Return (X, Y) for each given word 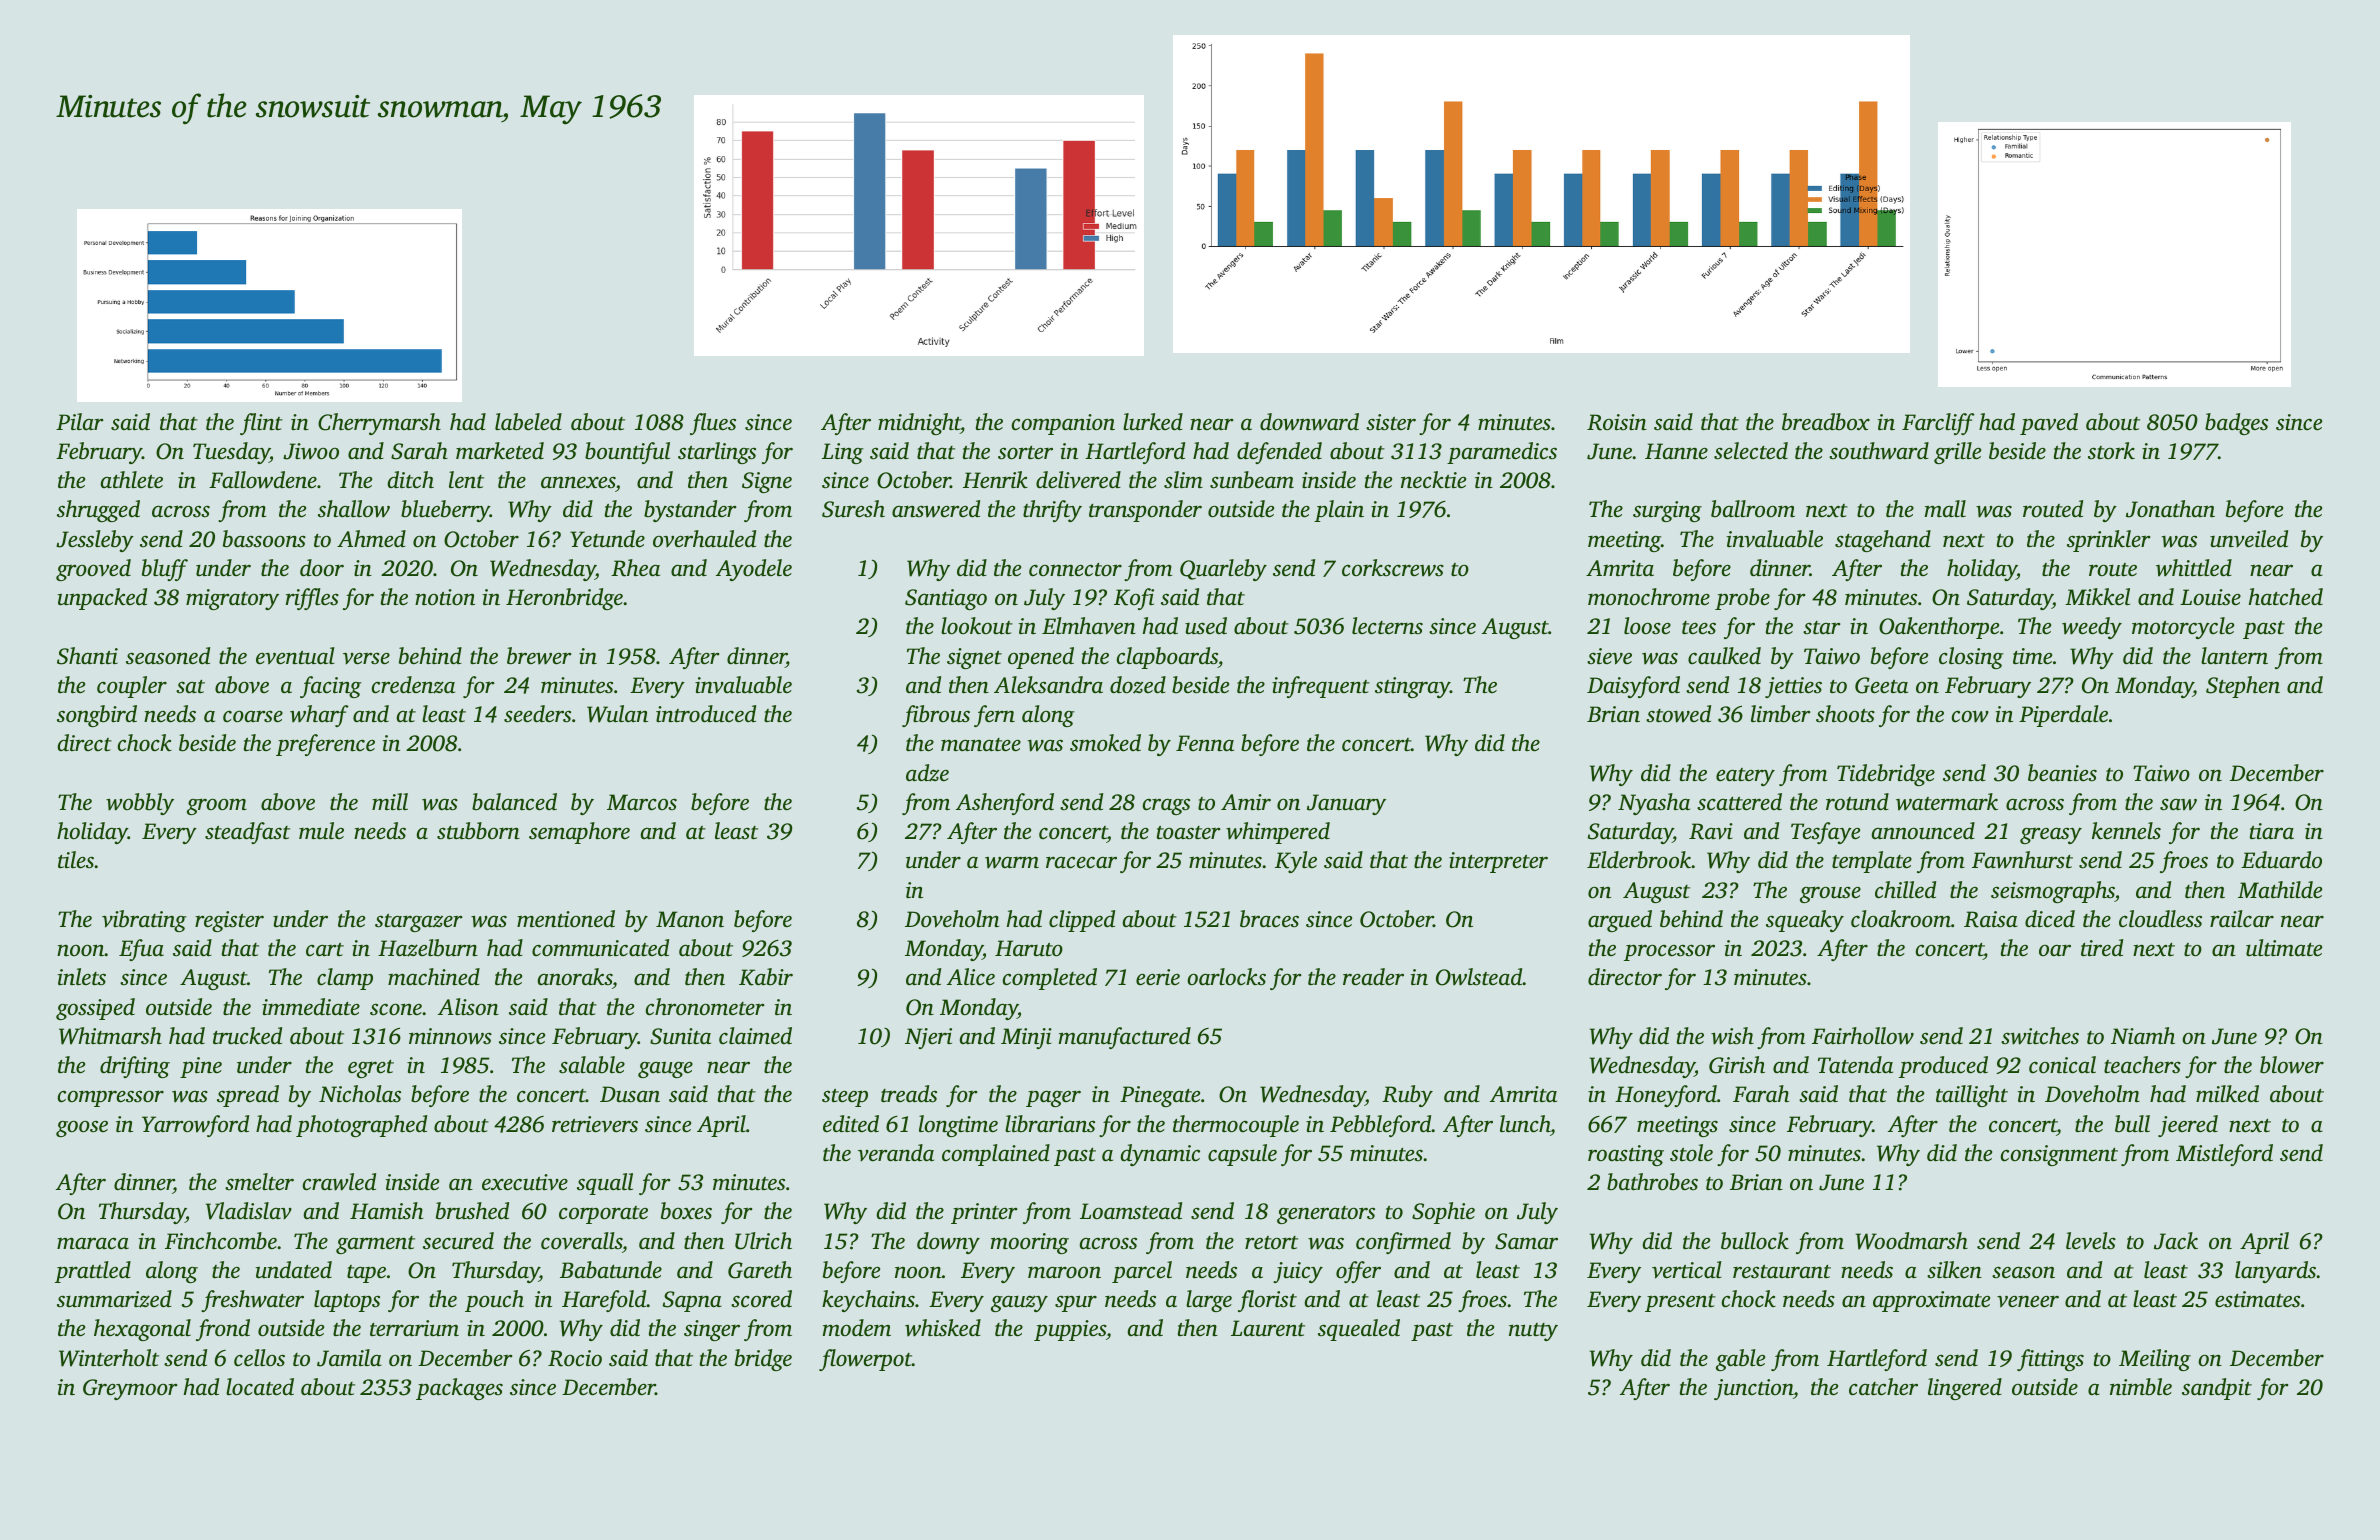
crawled (339, 1182)
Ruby (1407, 1096)
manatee (981, 745)
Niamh (2143, 1036)
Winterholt (109, 1358)
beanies (2062, 773)
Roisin (1617, 422)
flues (713, 424)
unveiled (2249, 539)
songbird (97, 716)
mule (321, 831)
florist (1267, 1301)
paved (2049, 424)
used (1206, 626)
